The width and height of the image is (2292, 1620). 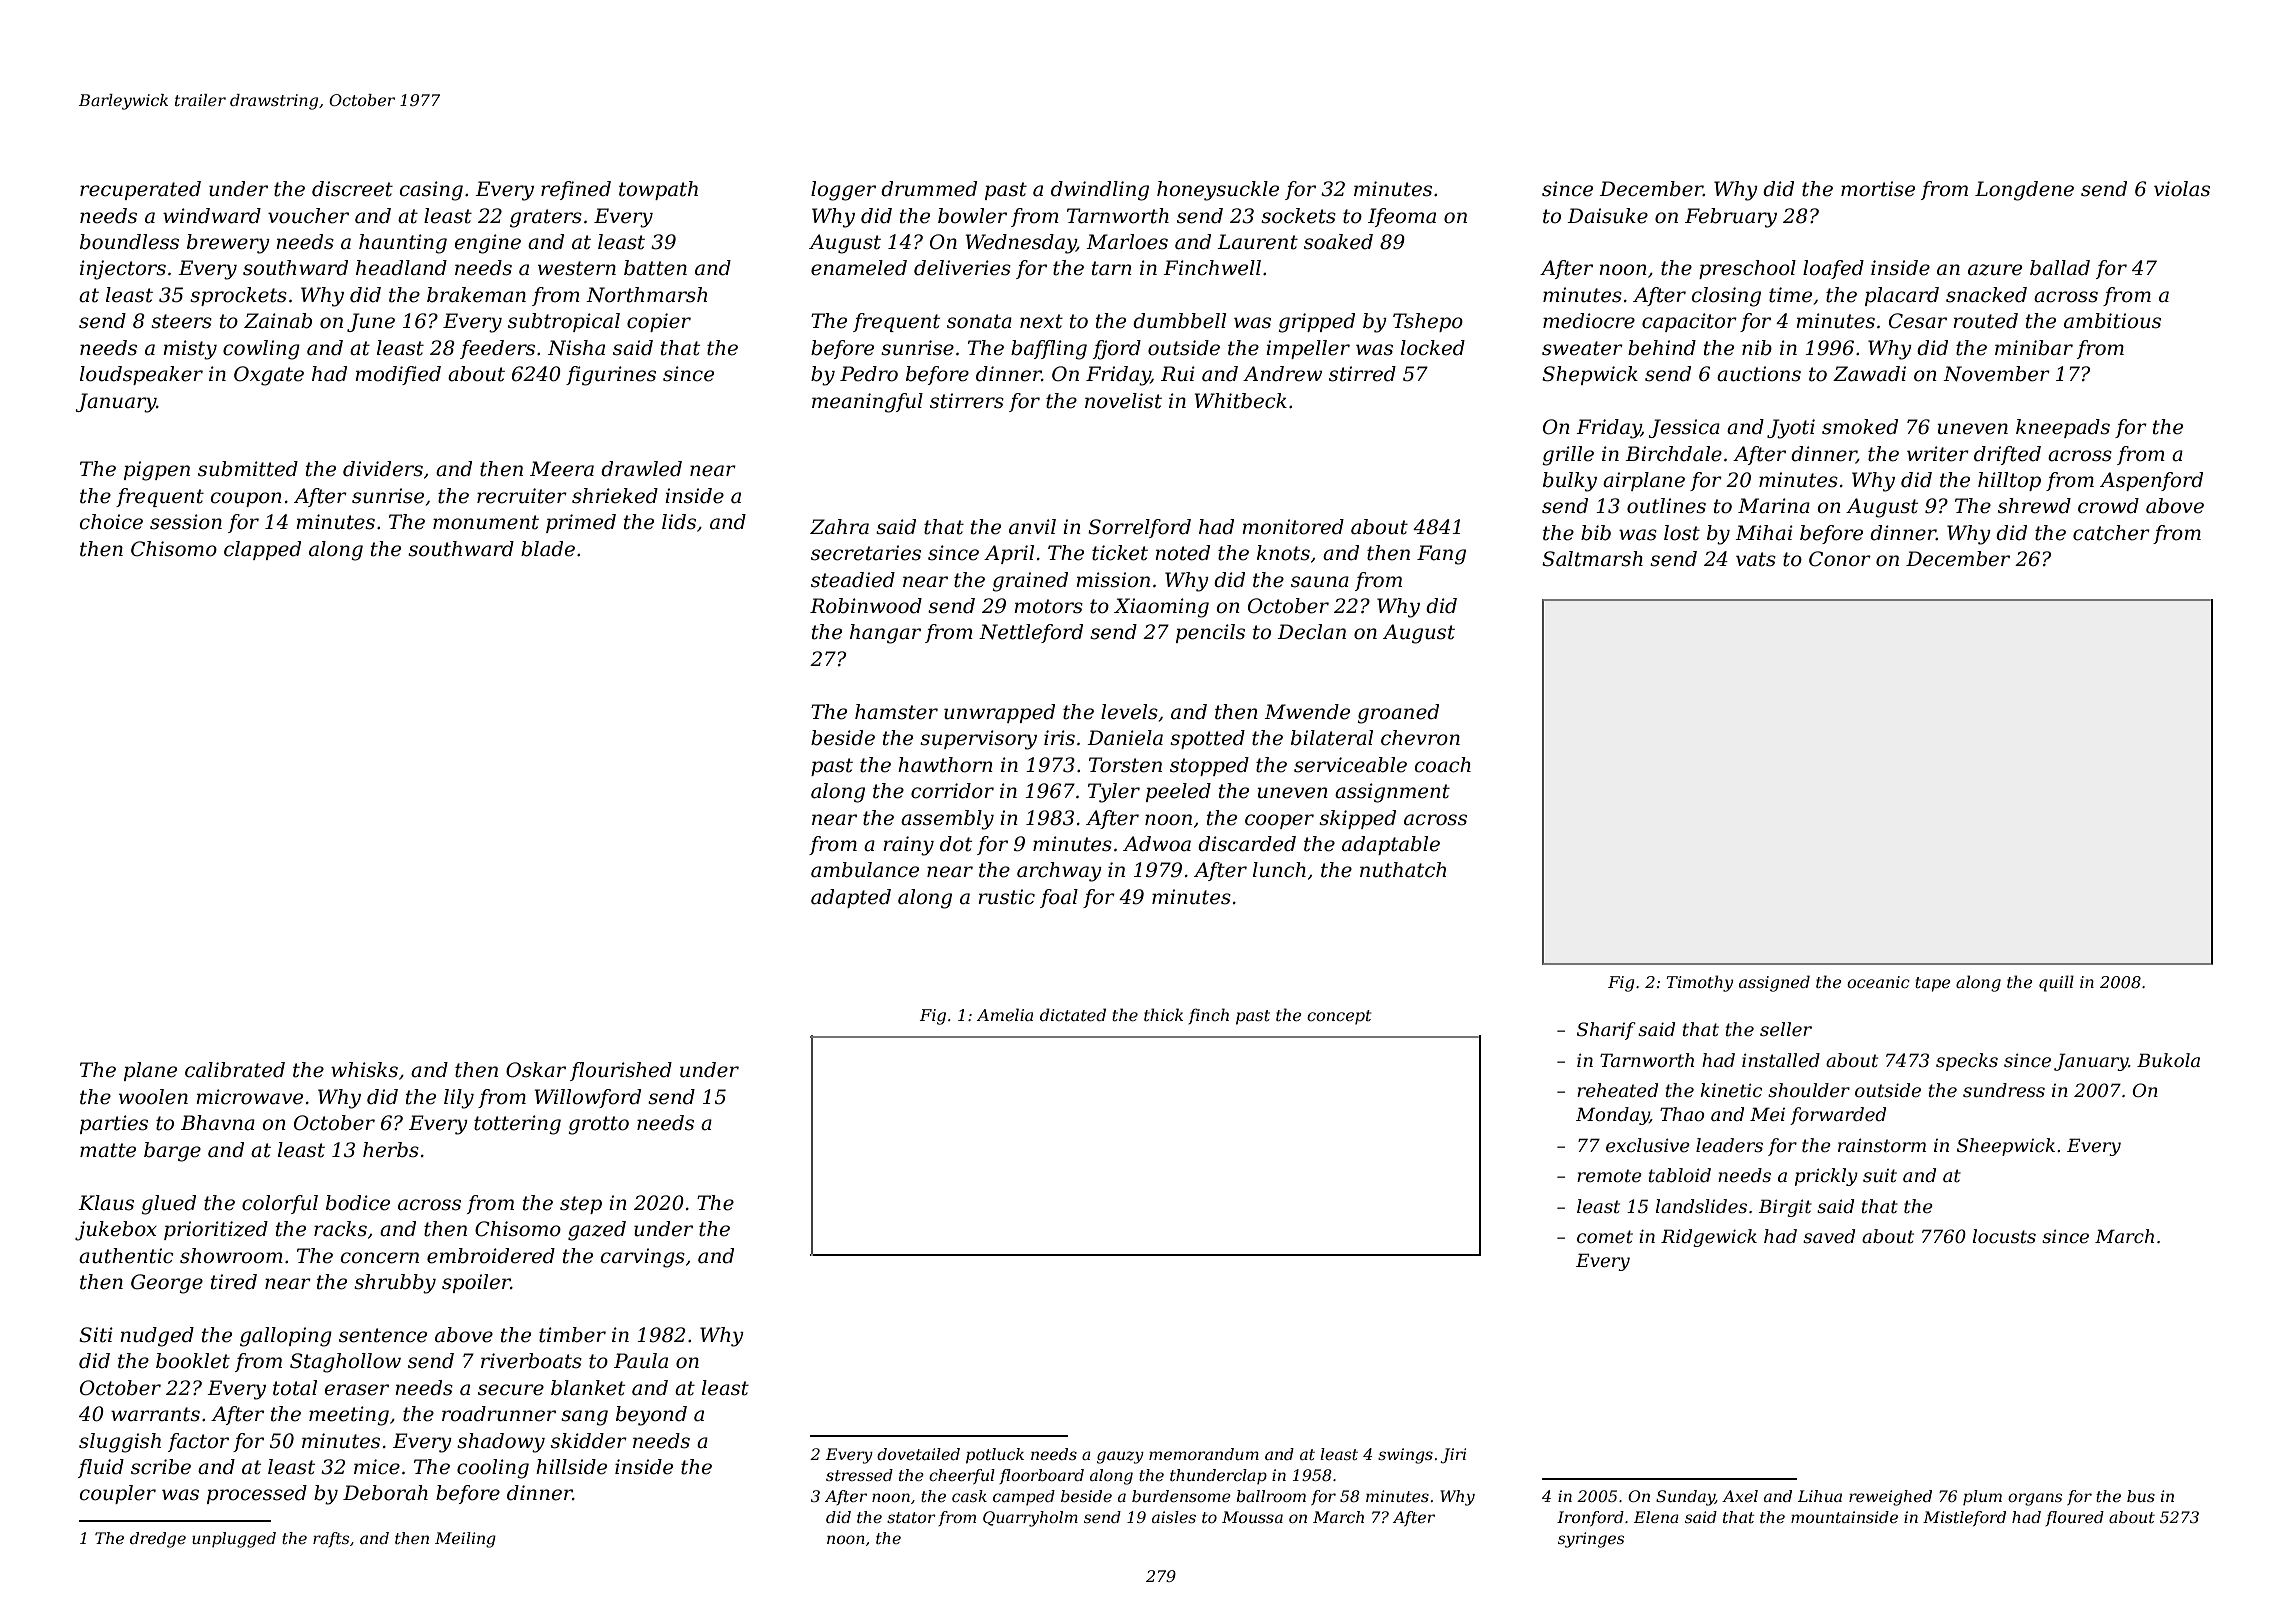 I want to click on step, so click(x=581, y=1205).
